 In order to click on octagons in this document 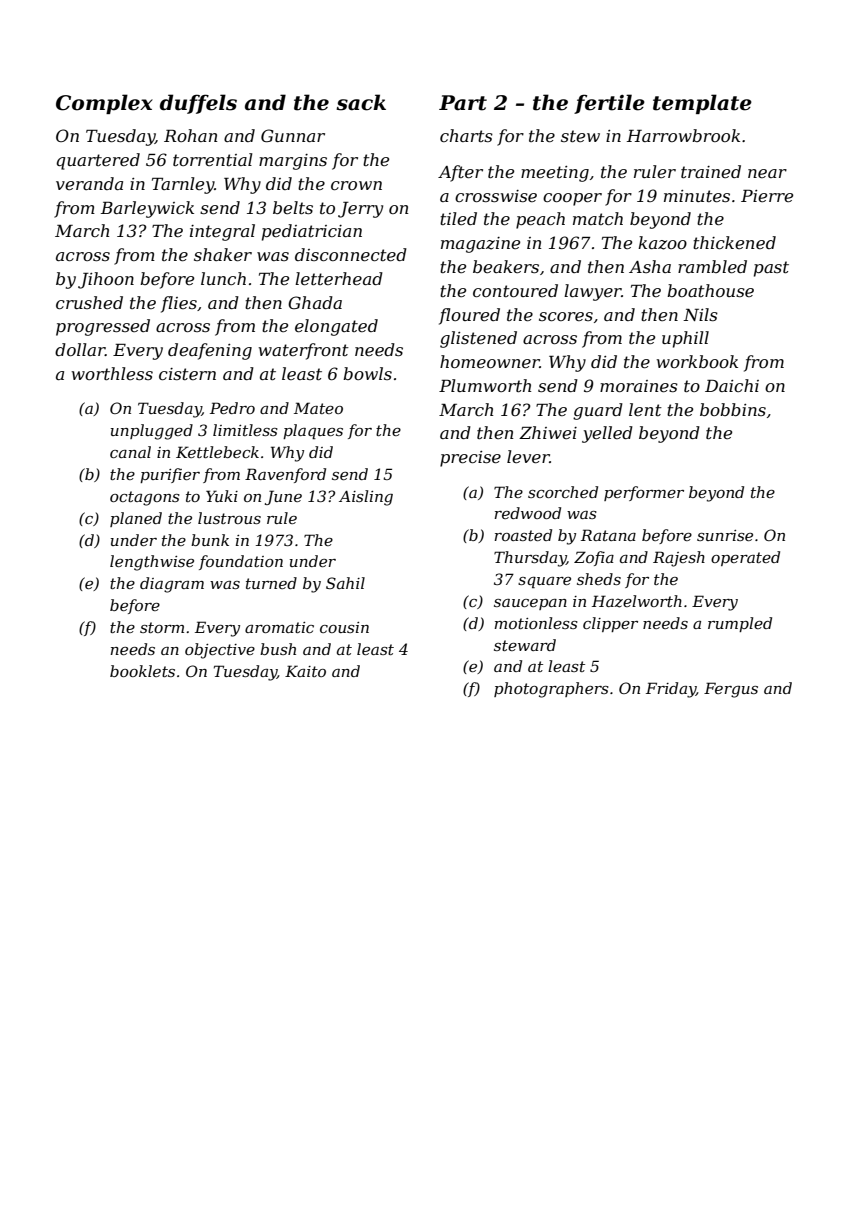, I will do `click(145, 498)`.
